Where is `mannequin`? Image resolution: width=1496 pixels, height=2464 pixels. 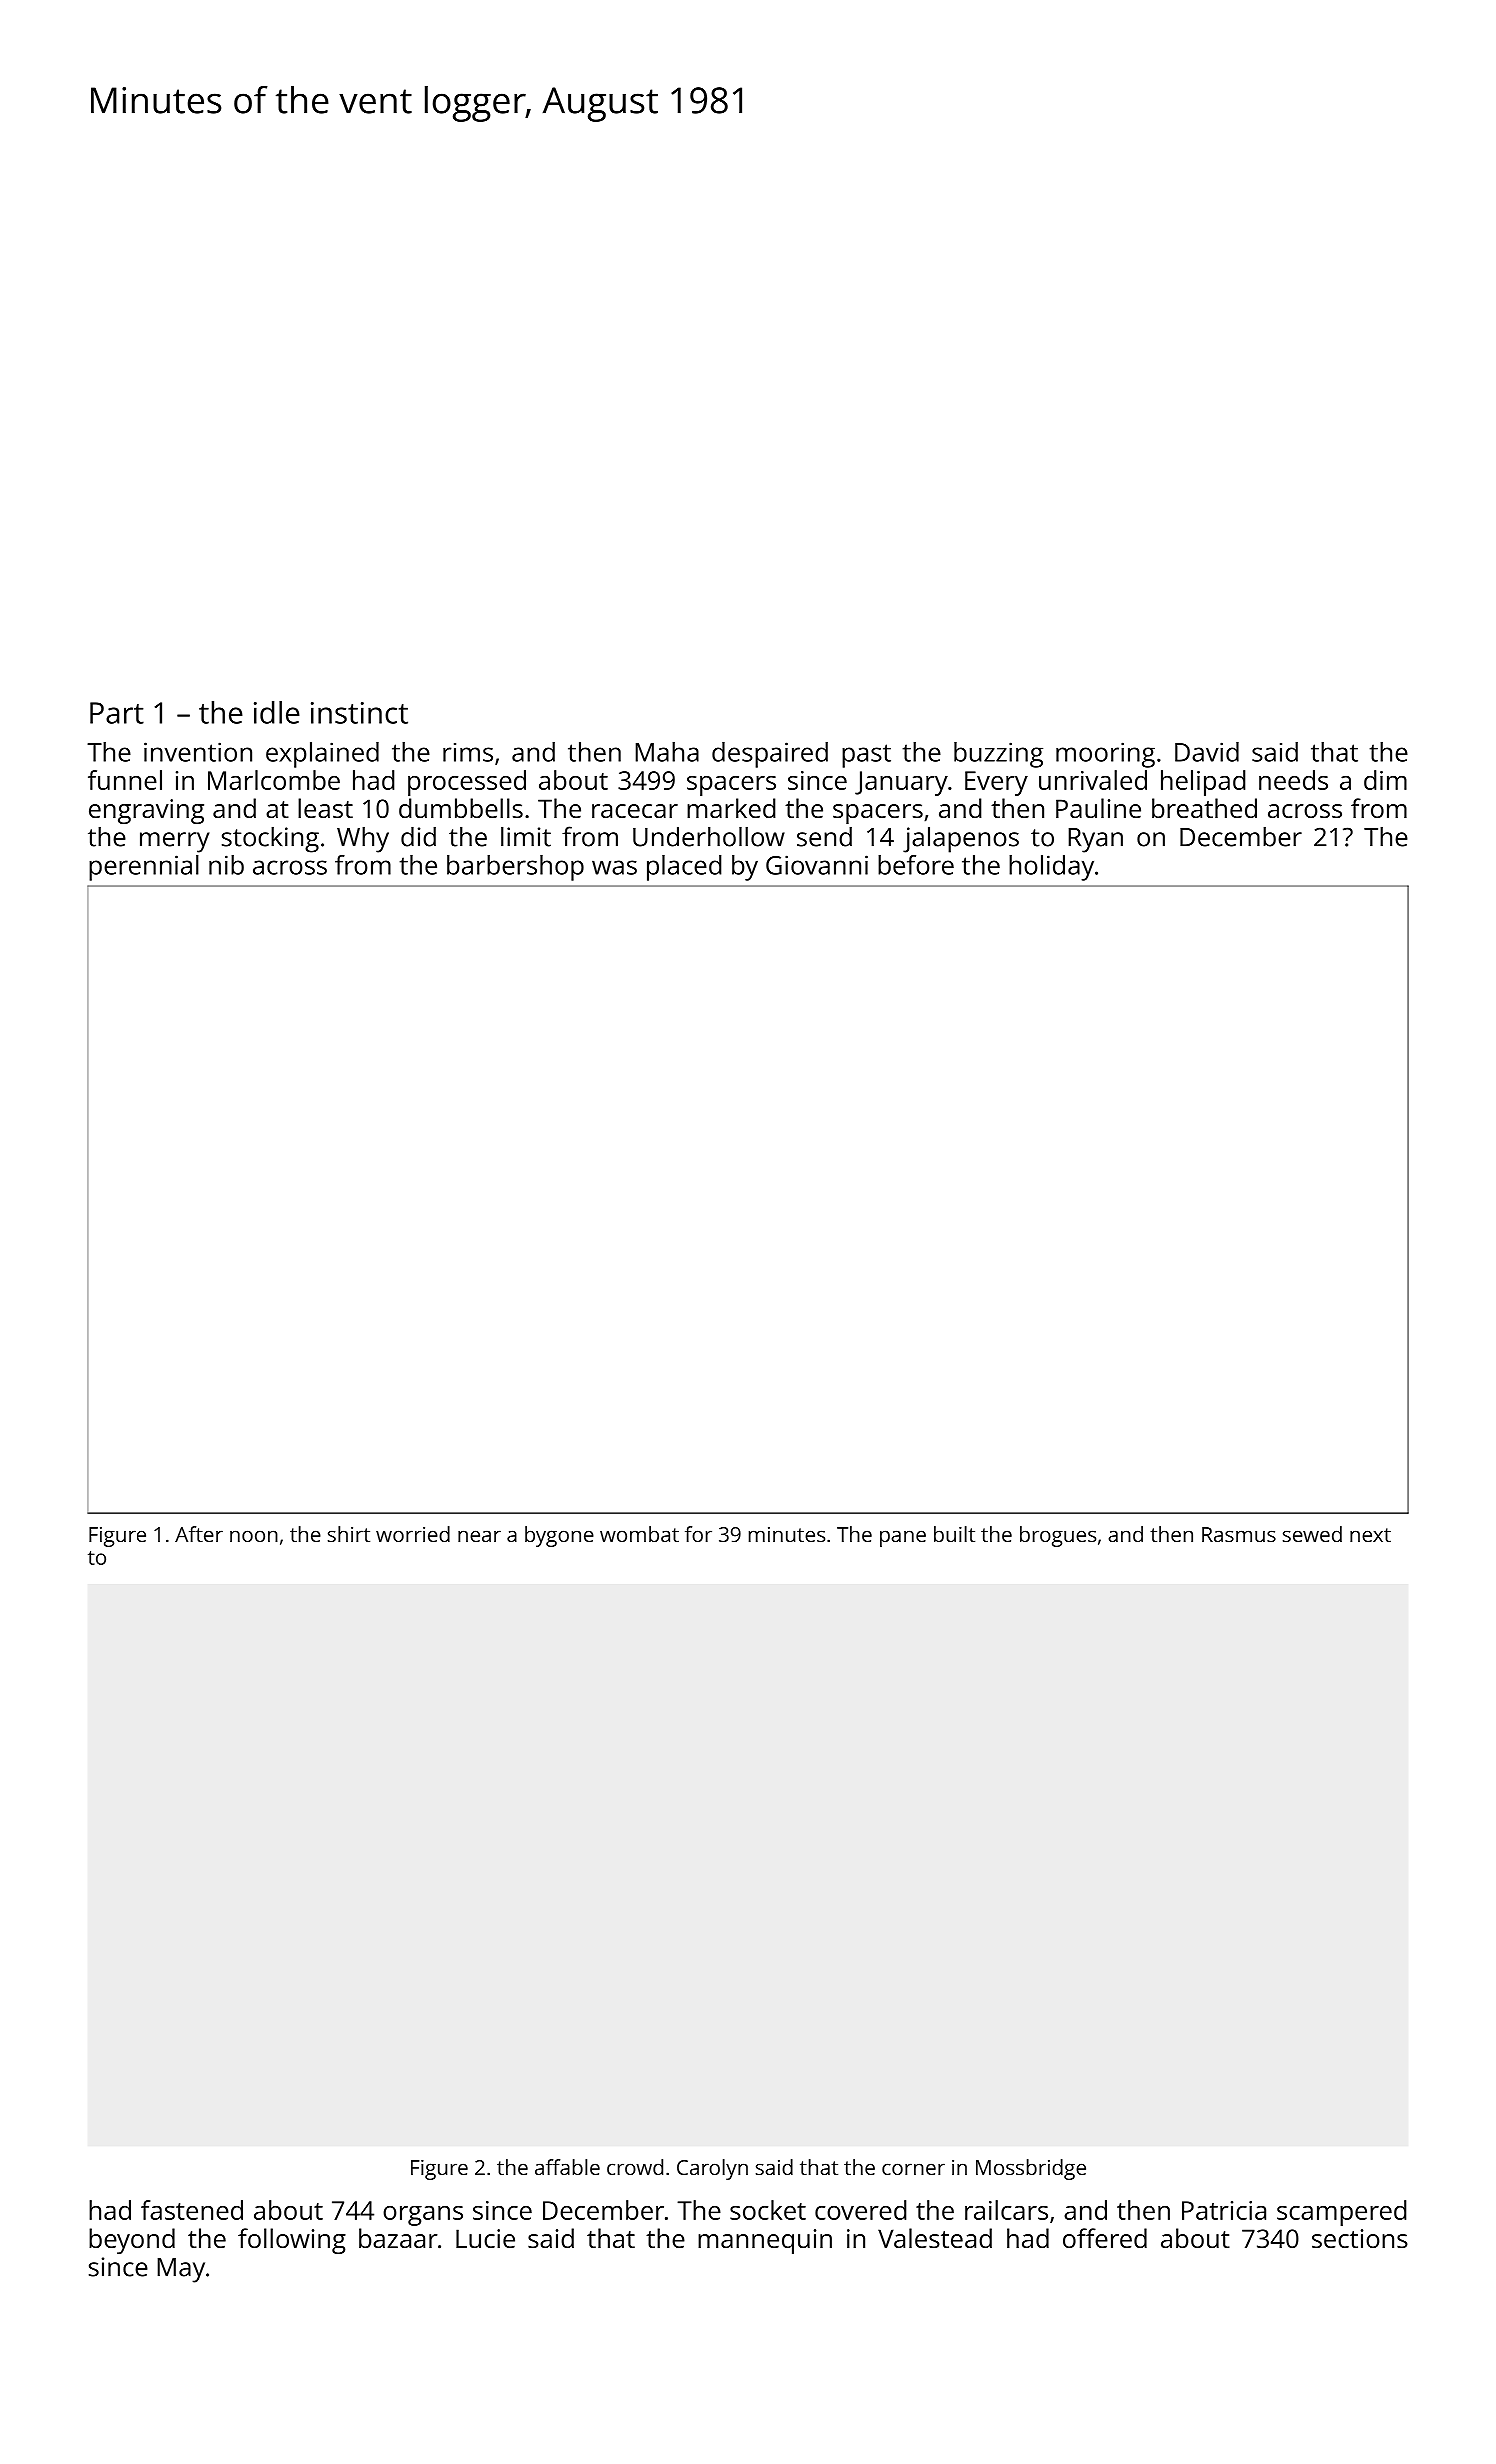 mannequin is located at coordinates (765, 2241).
